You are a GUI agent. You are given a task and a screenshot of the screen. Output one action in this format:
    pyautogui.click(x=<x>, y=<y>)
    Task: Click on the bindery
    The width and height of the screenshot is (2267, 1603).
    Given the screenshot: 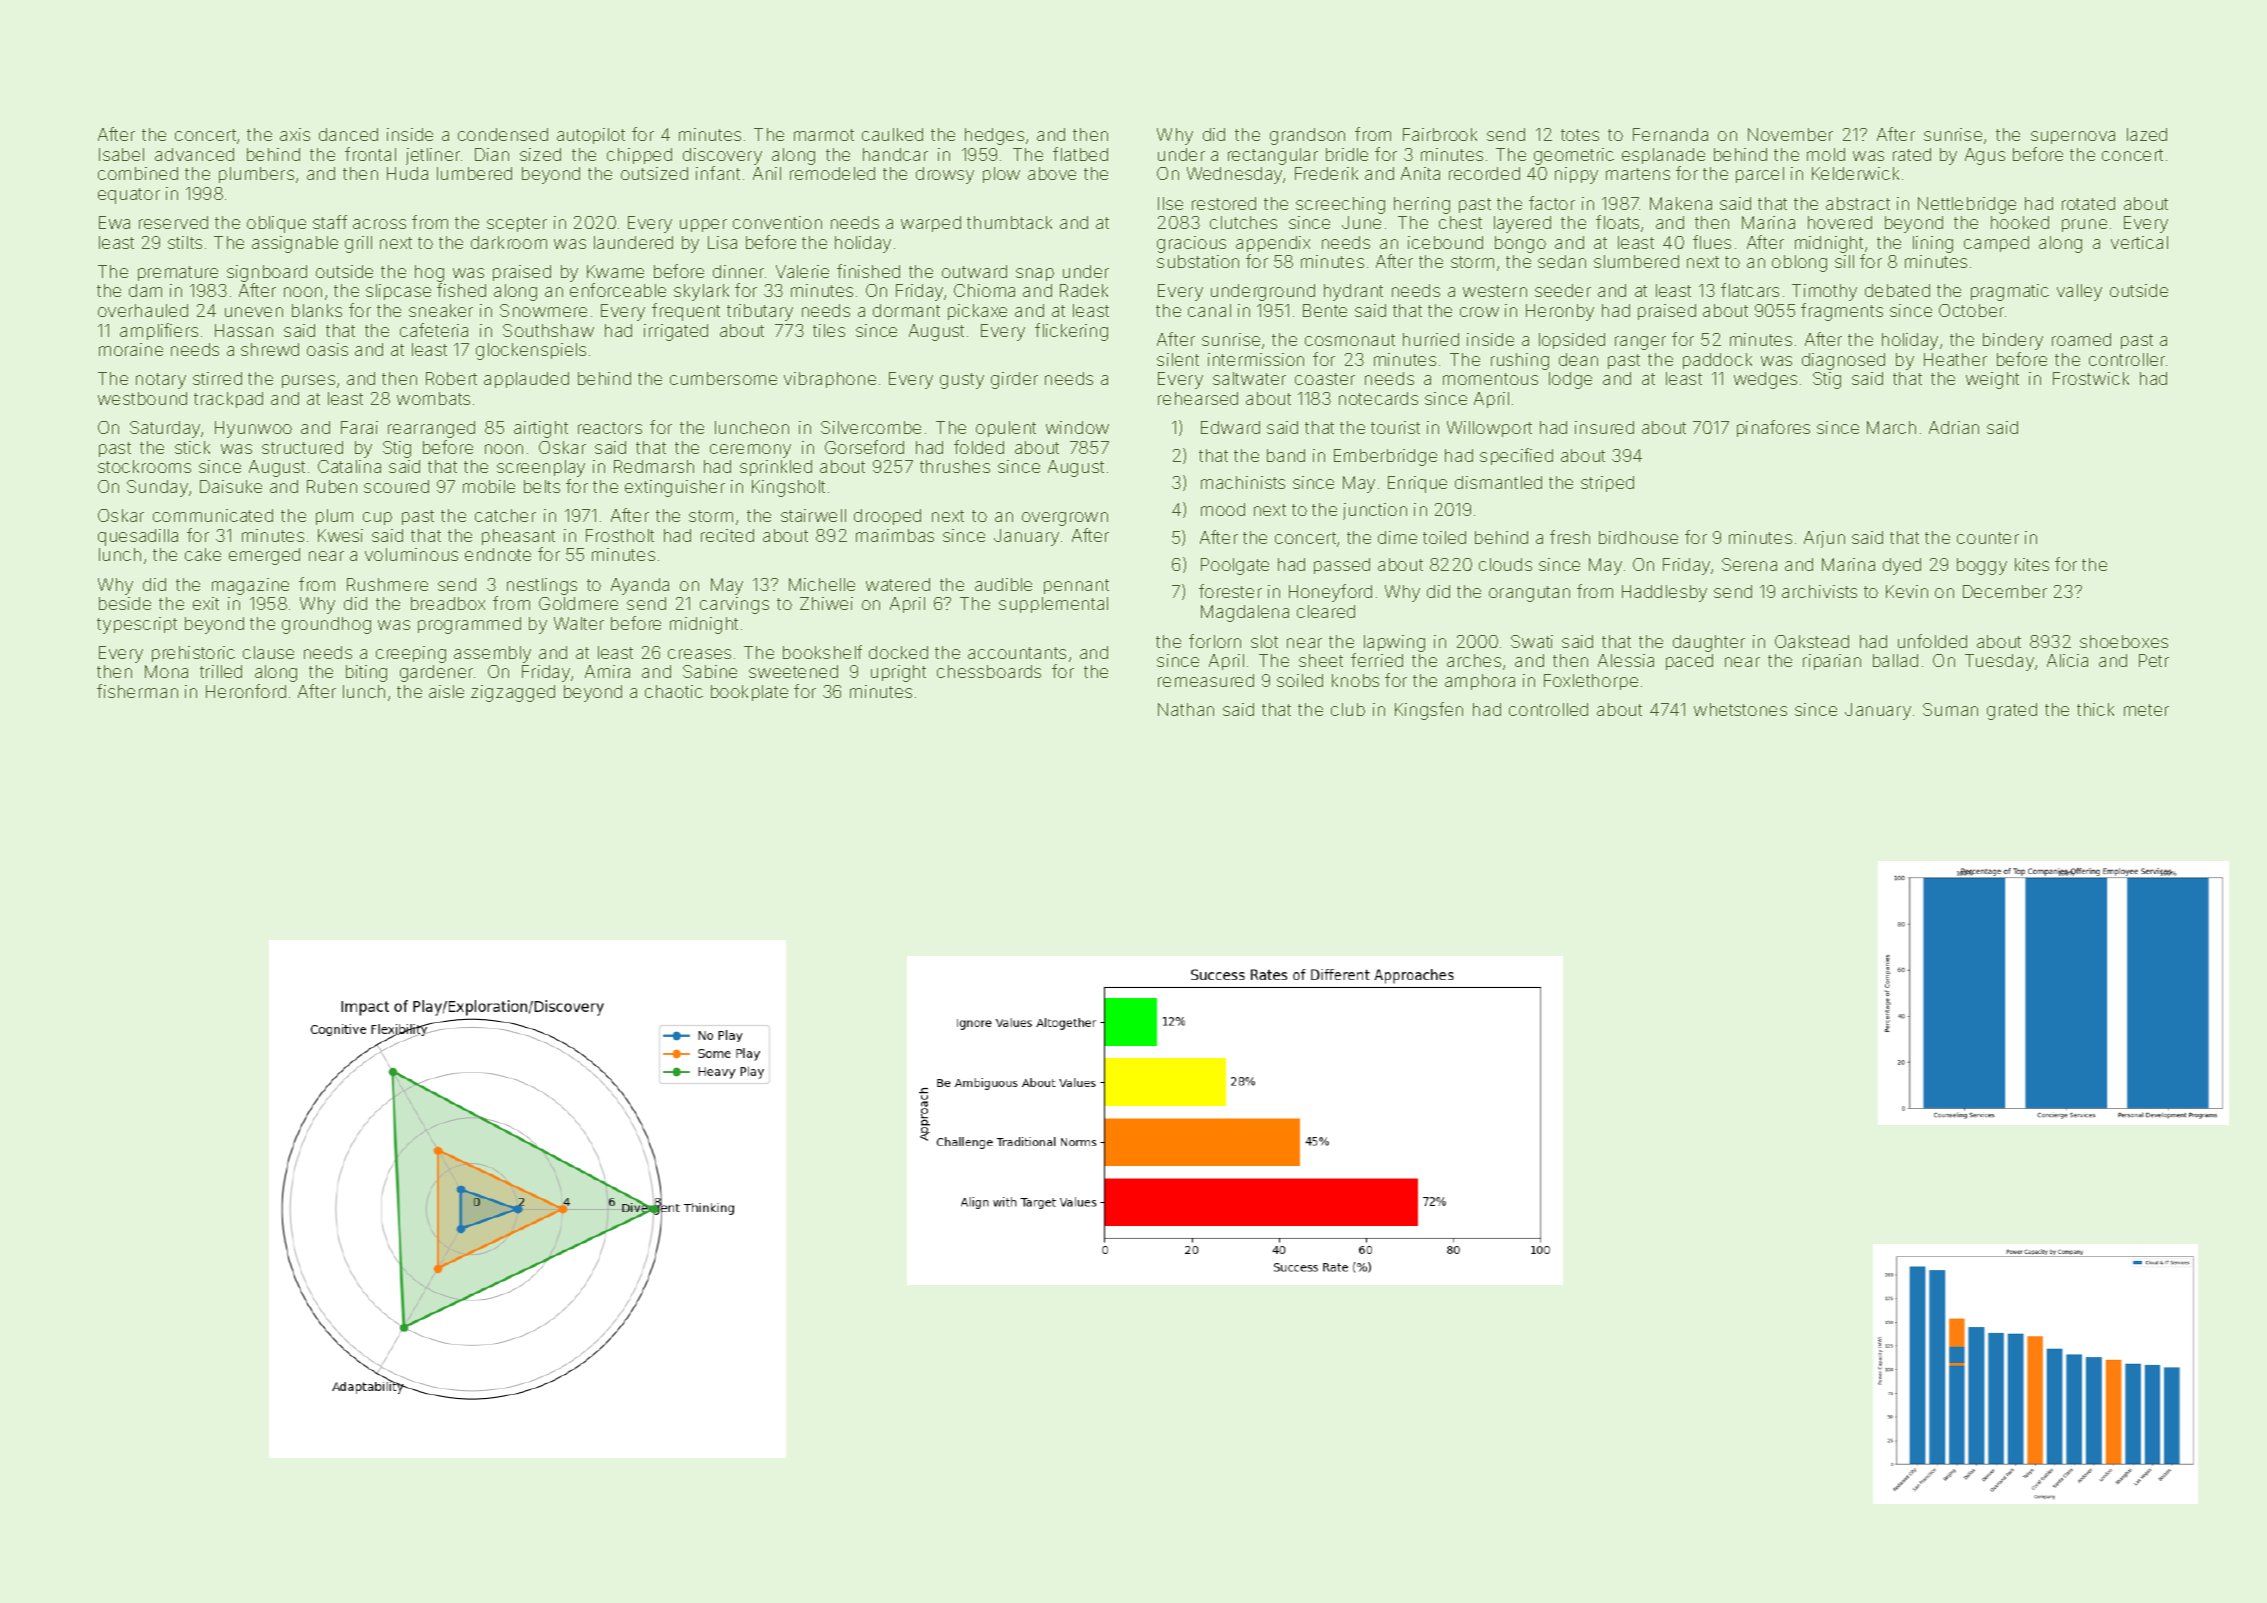 What is the action you would take?
    pyautogui.click(x=2013, y=341)
